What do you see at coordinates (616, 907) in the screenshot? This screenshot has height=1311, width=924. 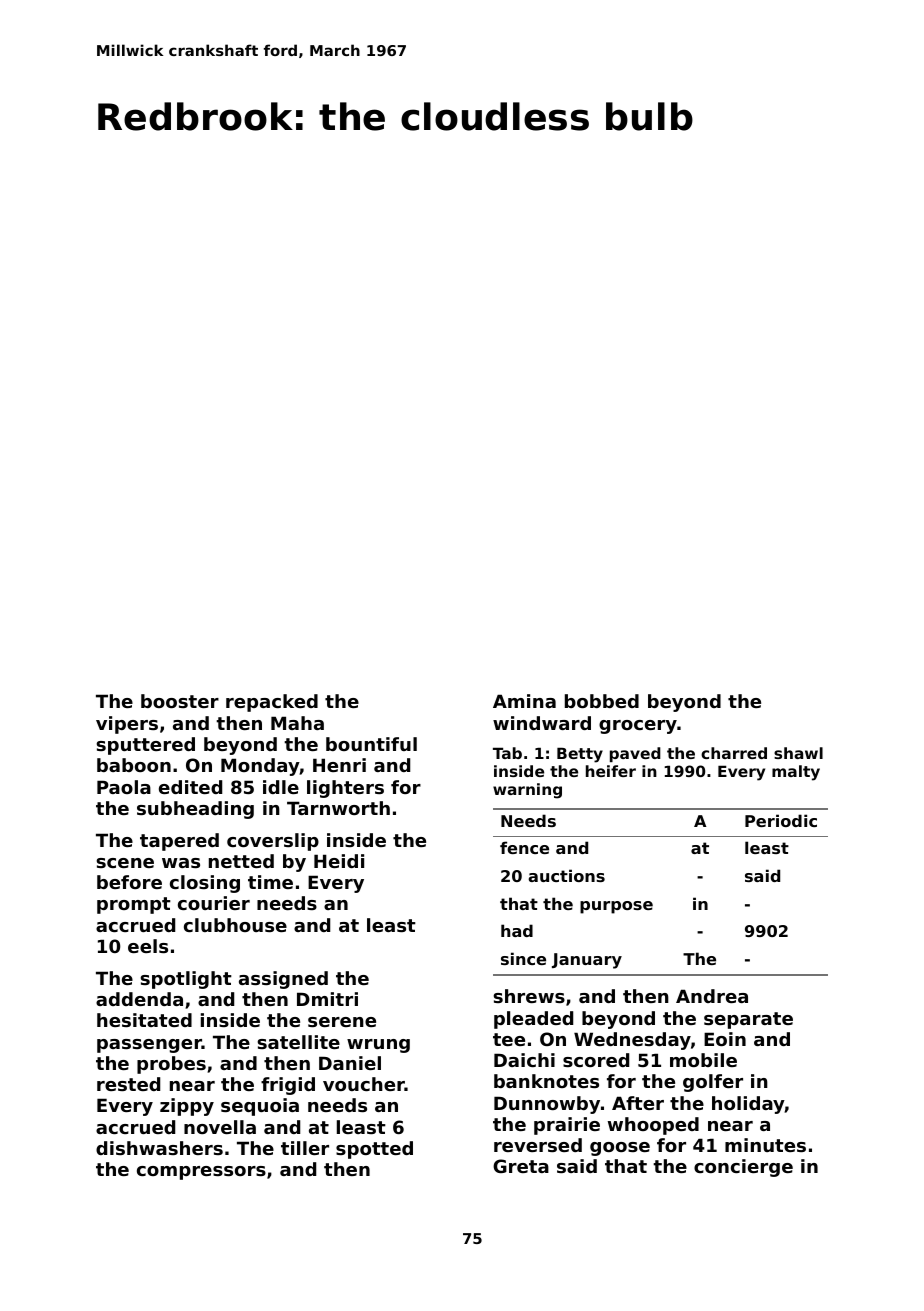 I see `purpose` at bounding box center [616, 907].
